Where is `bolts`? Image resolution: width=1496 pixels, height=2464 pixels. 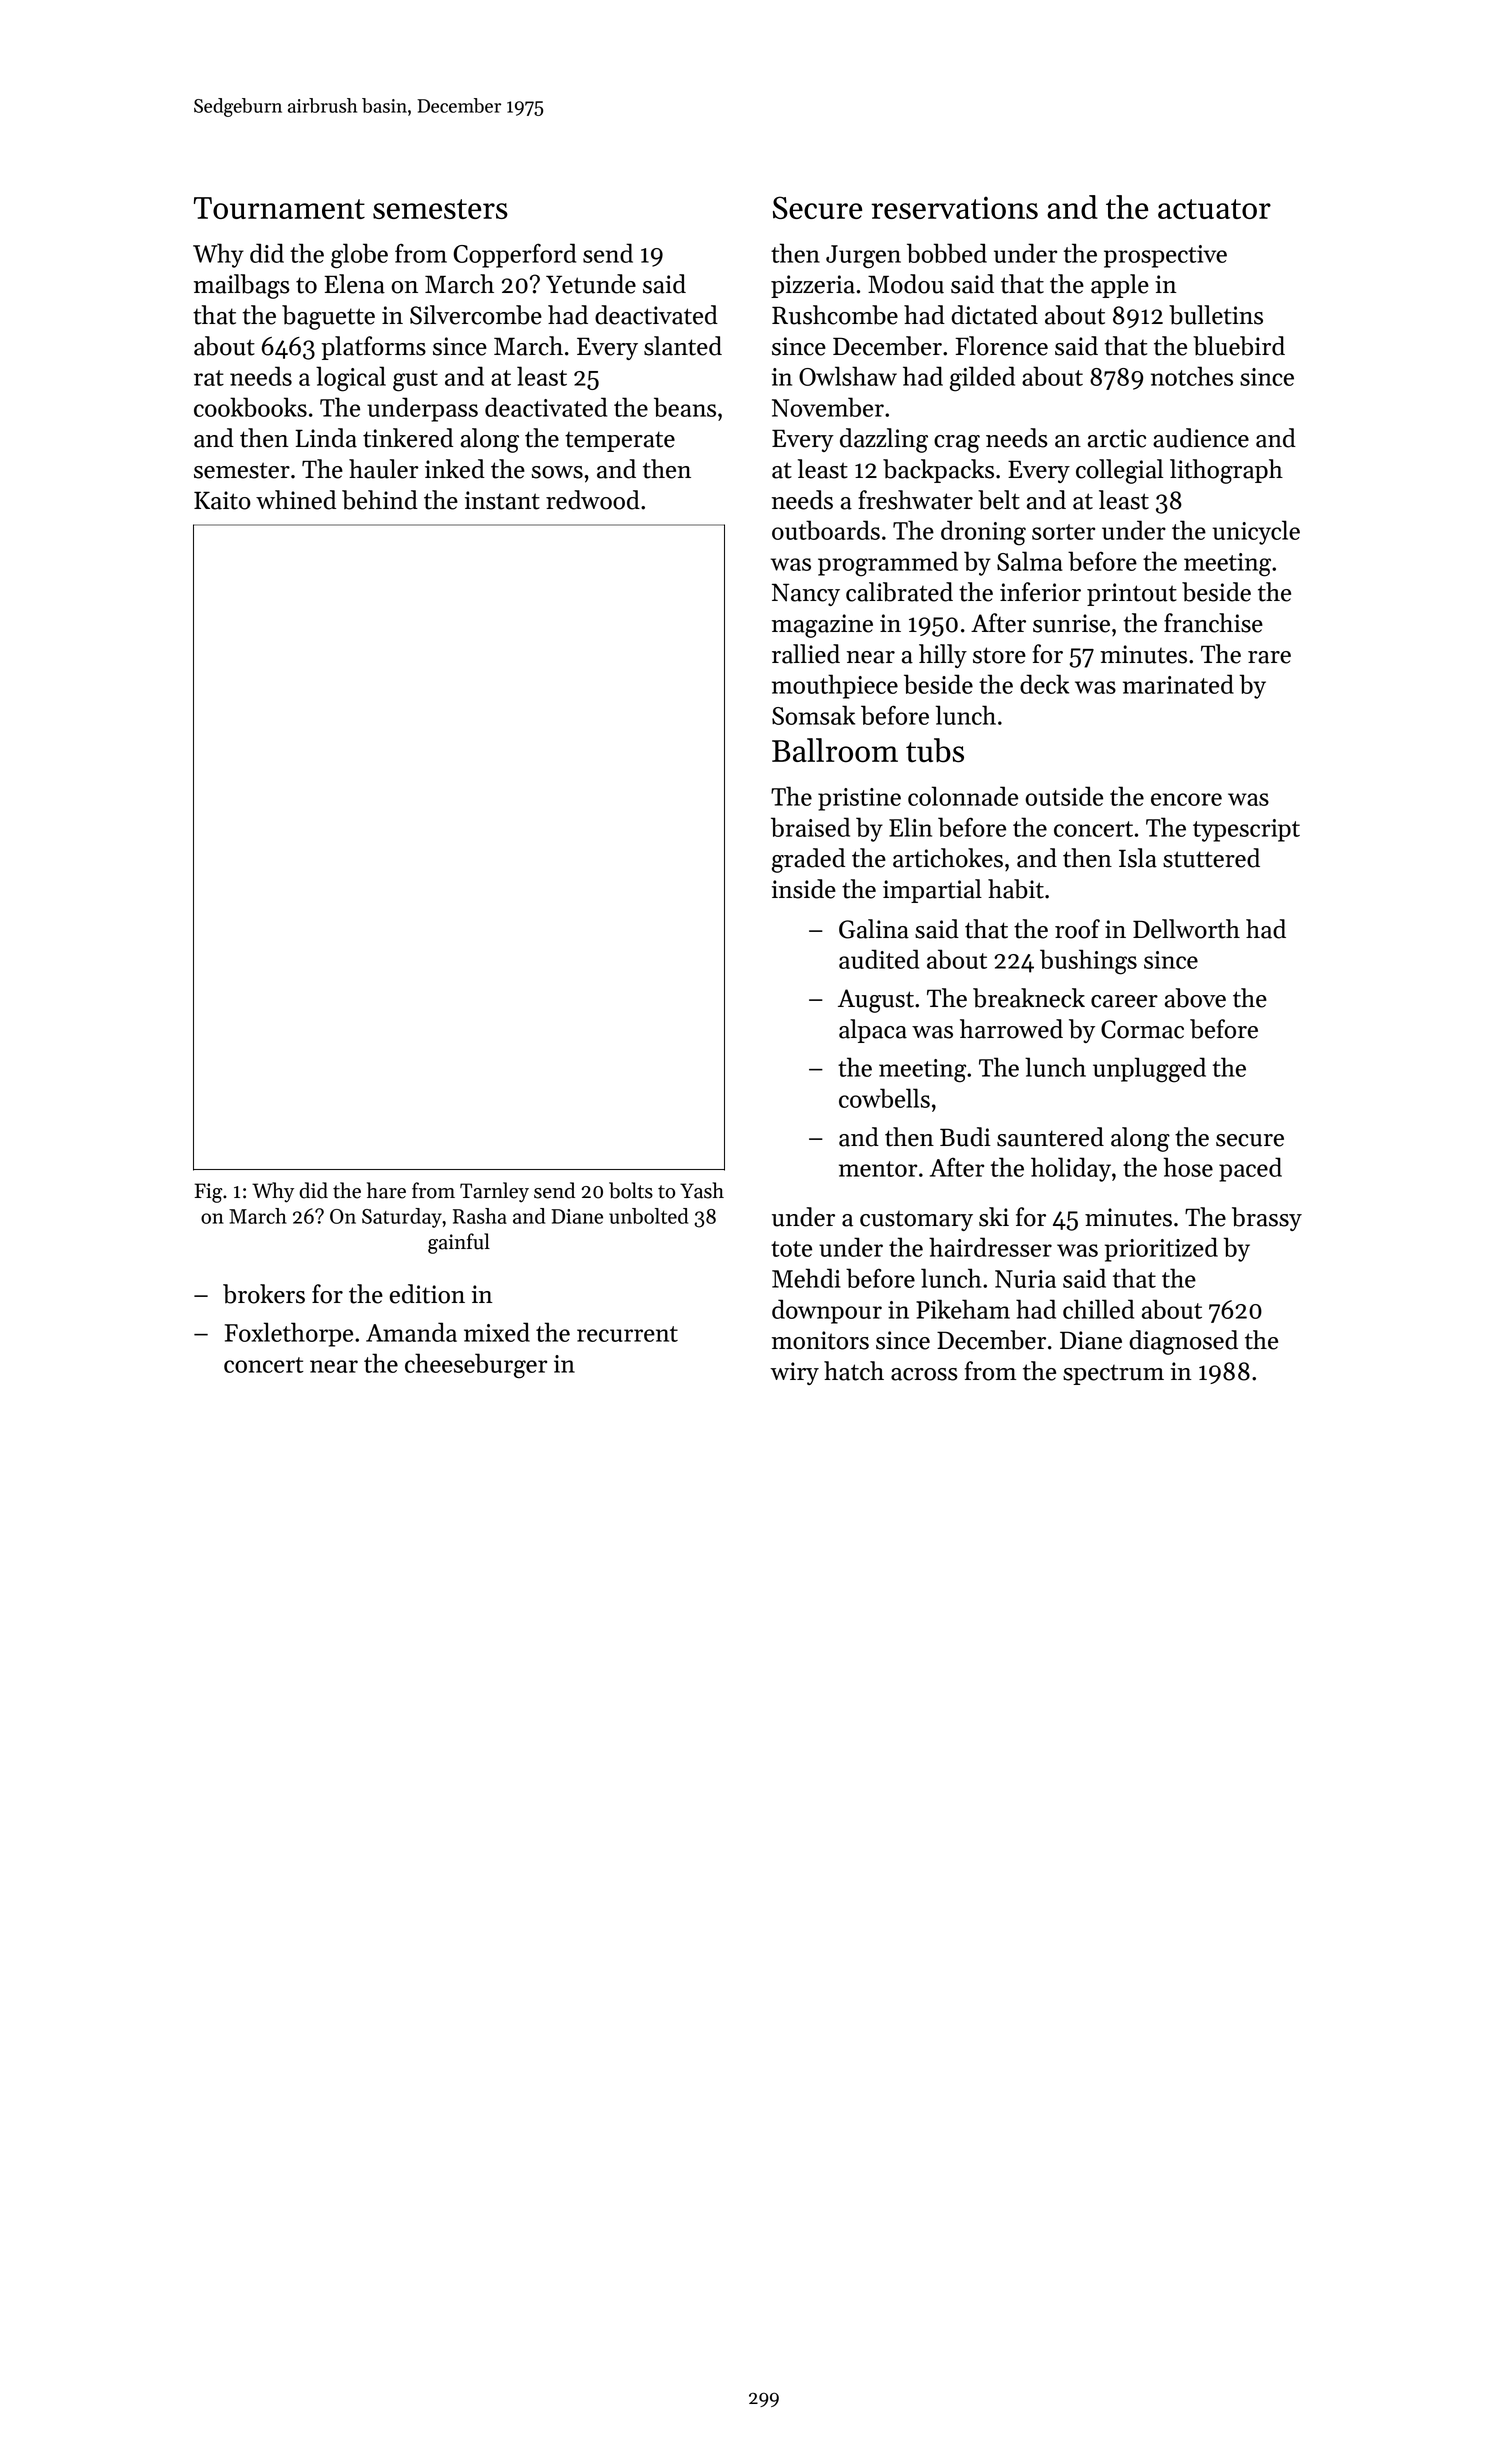
bolts is located at coordinates (631, 1190).
